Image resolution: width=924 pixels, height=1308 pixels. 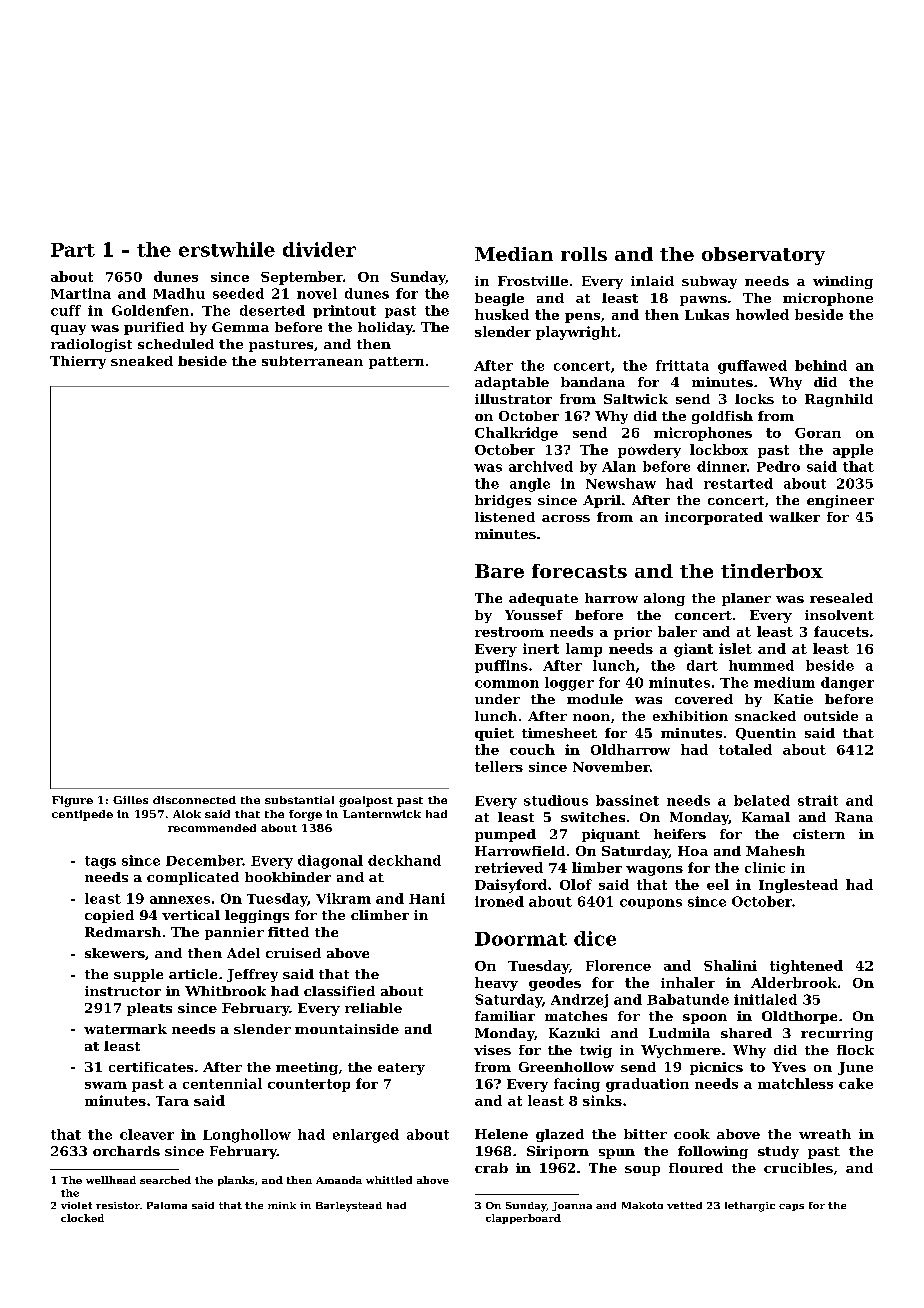 What do you see at coordinates (854, 817) in the screenshot?
I see `Rana` at bounding box center [854, 817].
